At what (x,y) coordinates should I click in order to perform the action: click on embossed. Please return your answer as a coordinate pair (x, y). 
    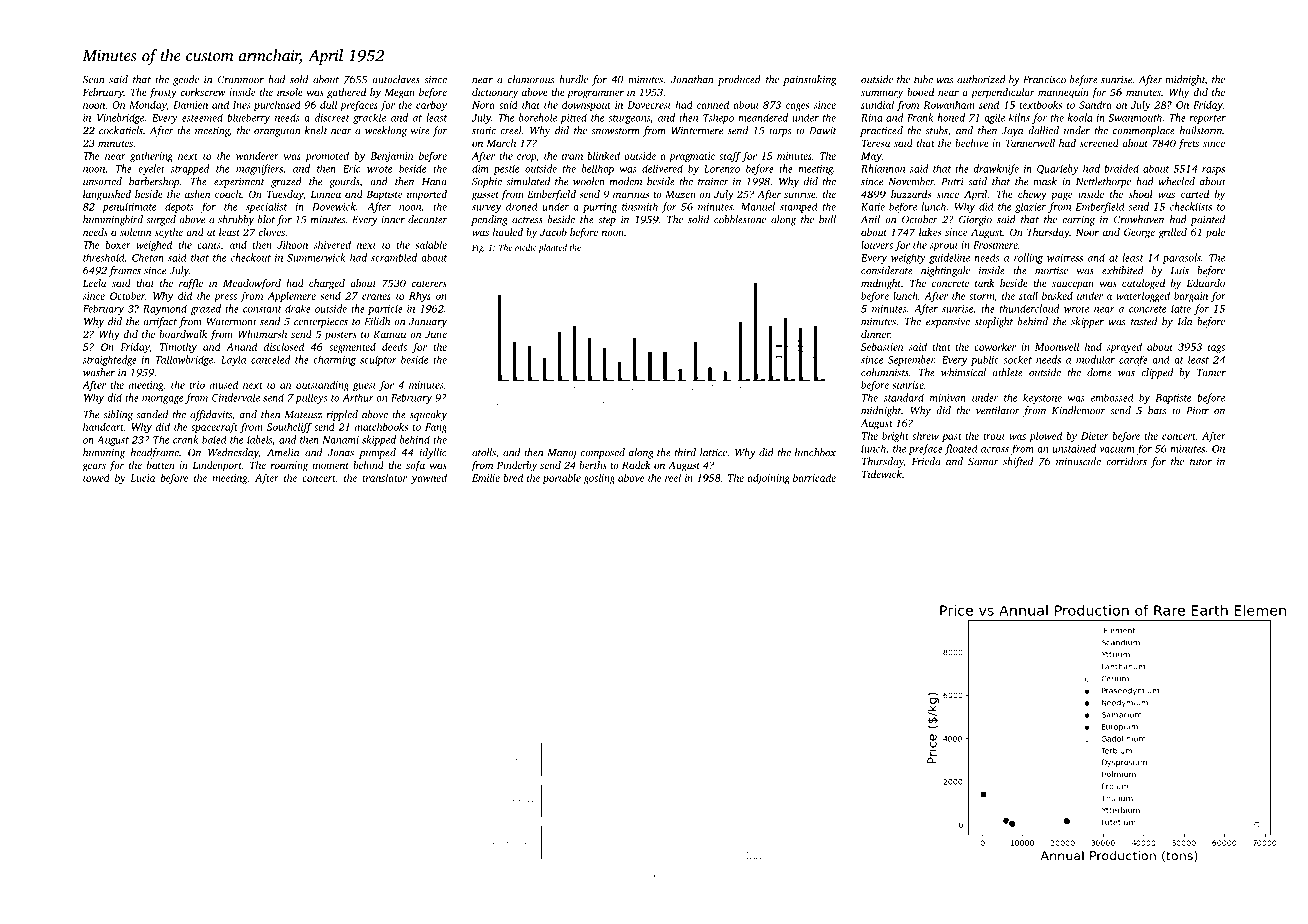
    Looking at the image, I should click on (1112, 397).
